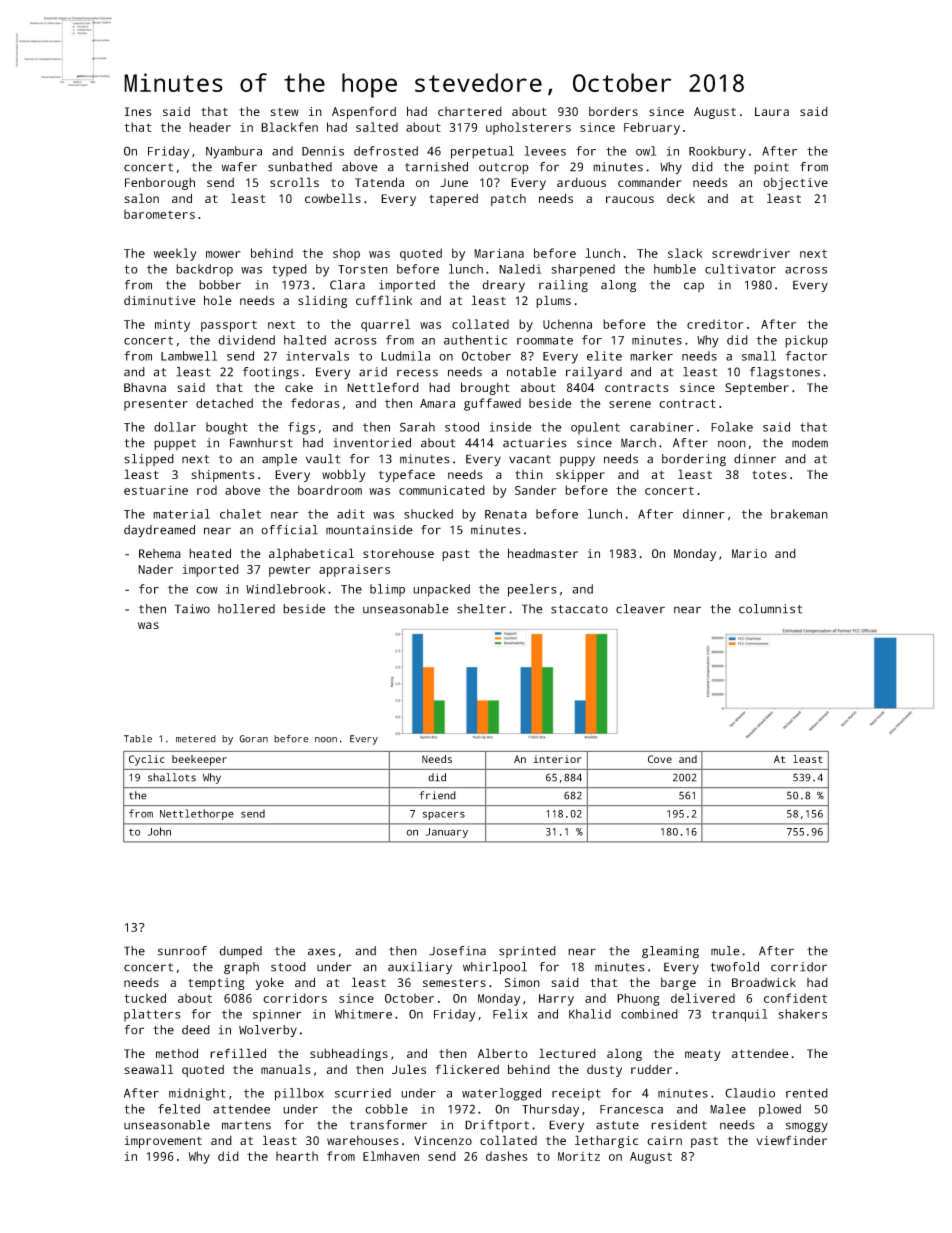  What do you see at coordinates (444, 815) in the screenshot?
I see `spacers` at bounding box center [444, 815].
